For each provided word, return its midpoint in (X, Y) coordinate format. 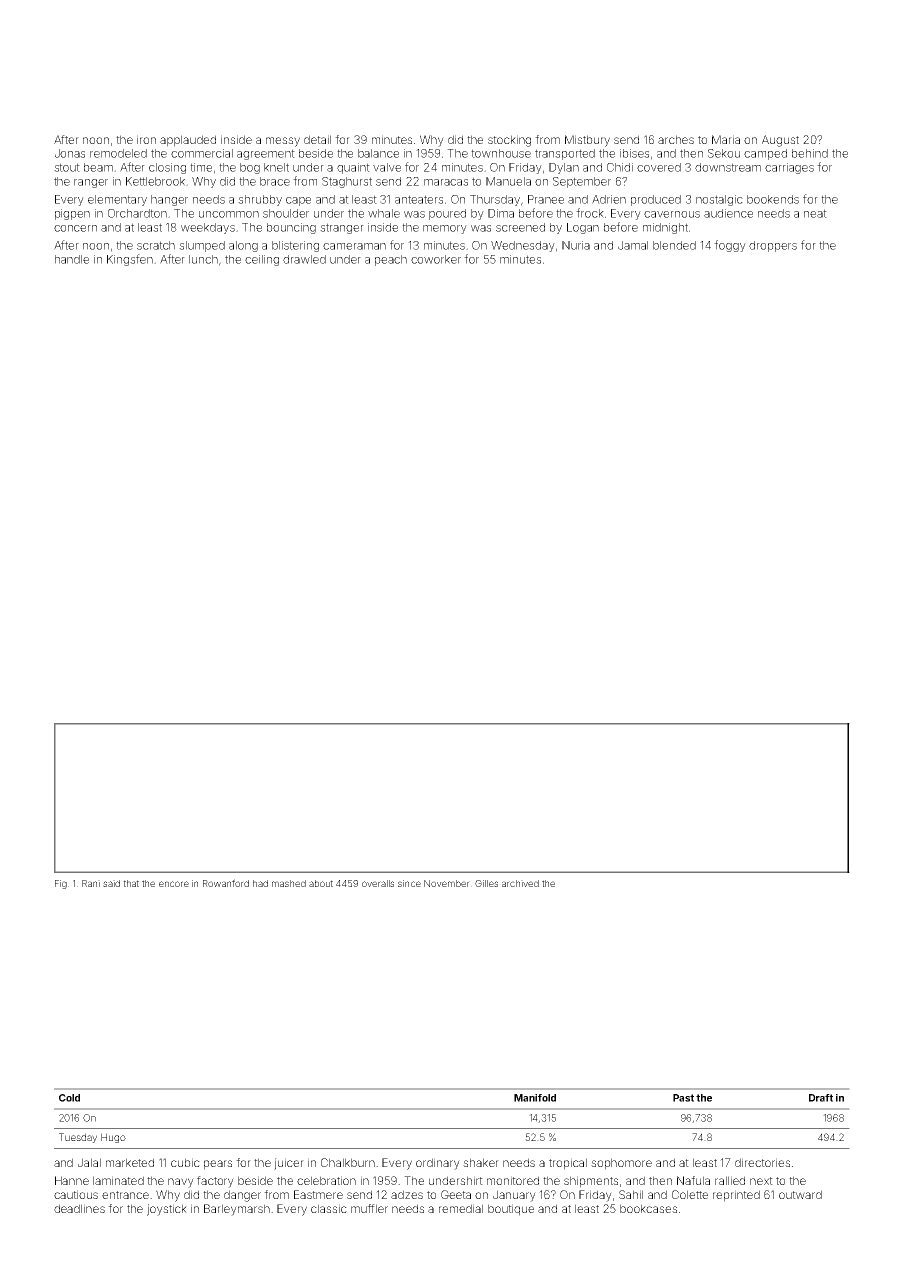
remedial (461, 1208)
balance (378, 153)
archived (520, 883)
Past (683, 1098)
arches (676, 139)
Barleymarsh (237, 1210)
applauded (188, 141)
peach (391, 260)
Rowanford (226, 883)
